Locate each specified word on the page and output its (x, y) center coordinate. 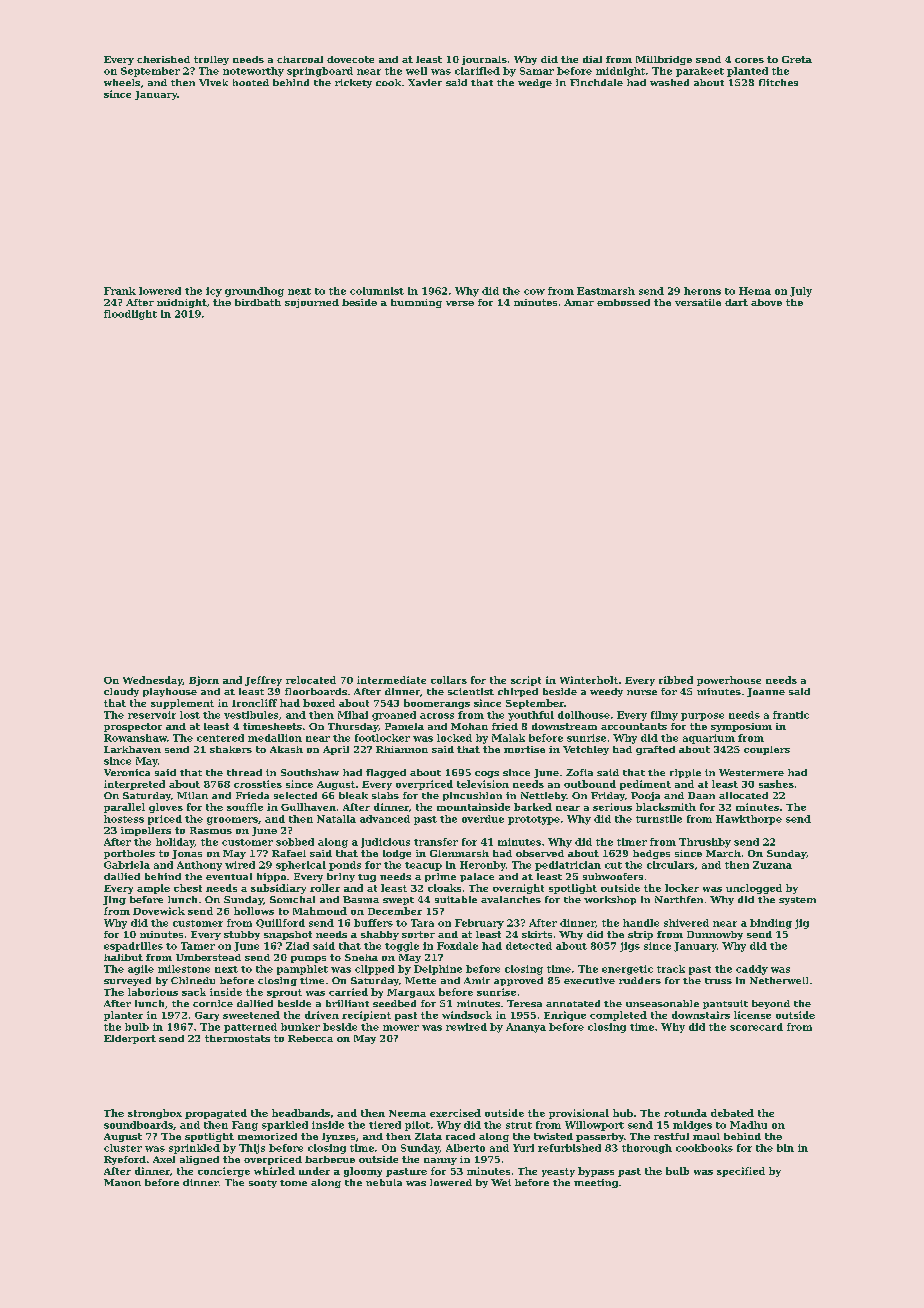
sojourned (312, 303)
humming (416, 303)
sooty (263, 1184)
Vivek (213, 82)
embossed (623, 302)
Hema (755, 291)
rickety (353, 83)
